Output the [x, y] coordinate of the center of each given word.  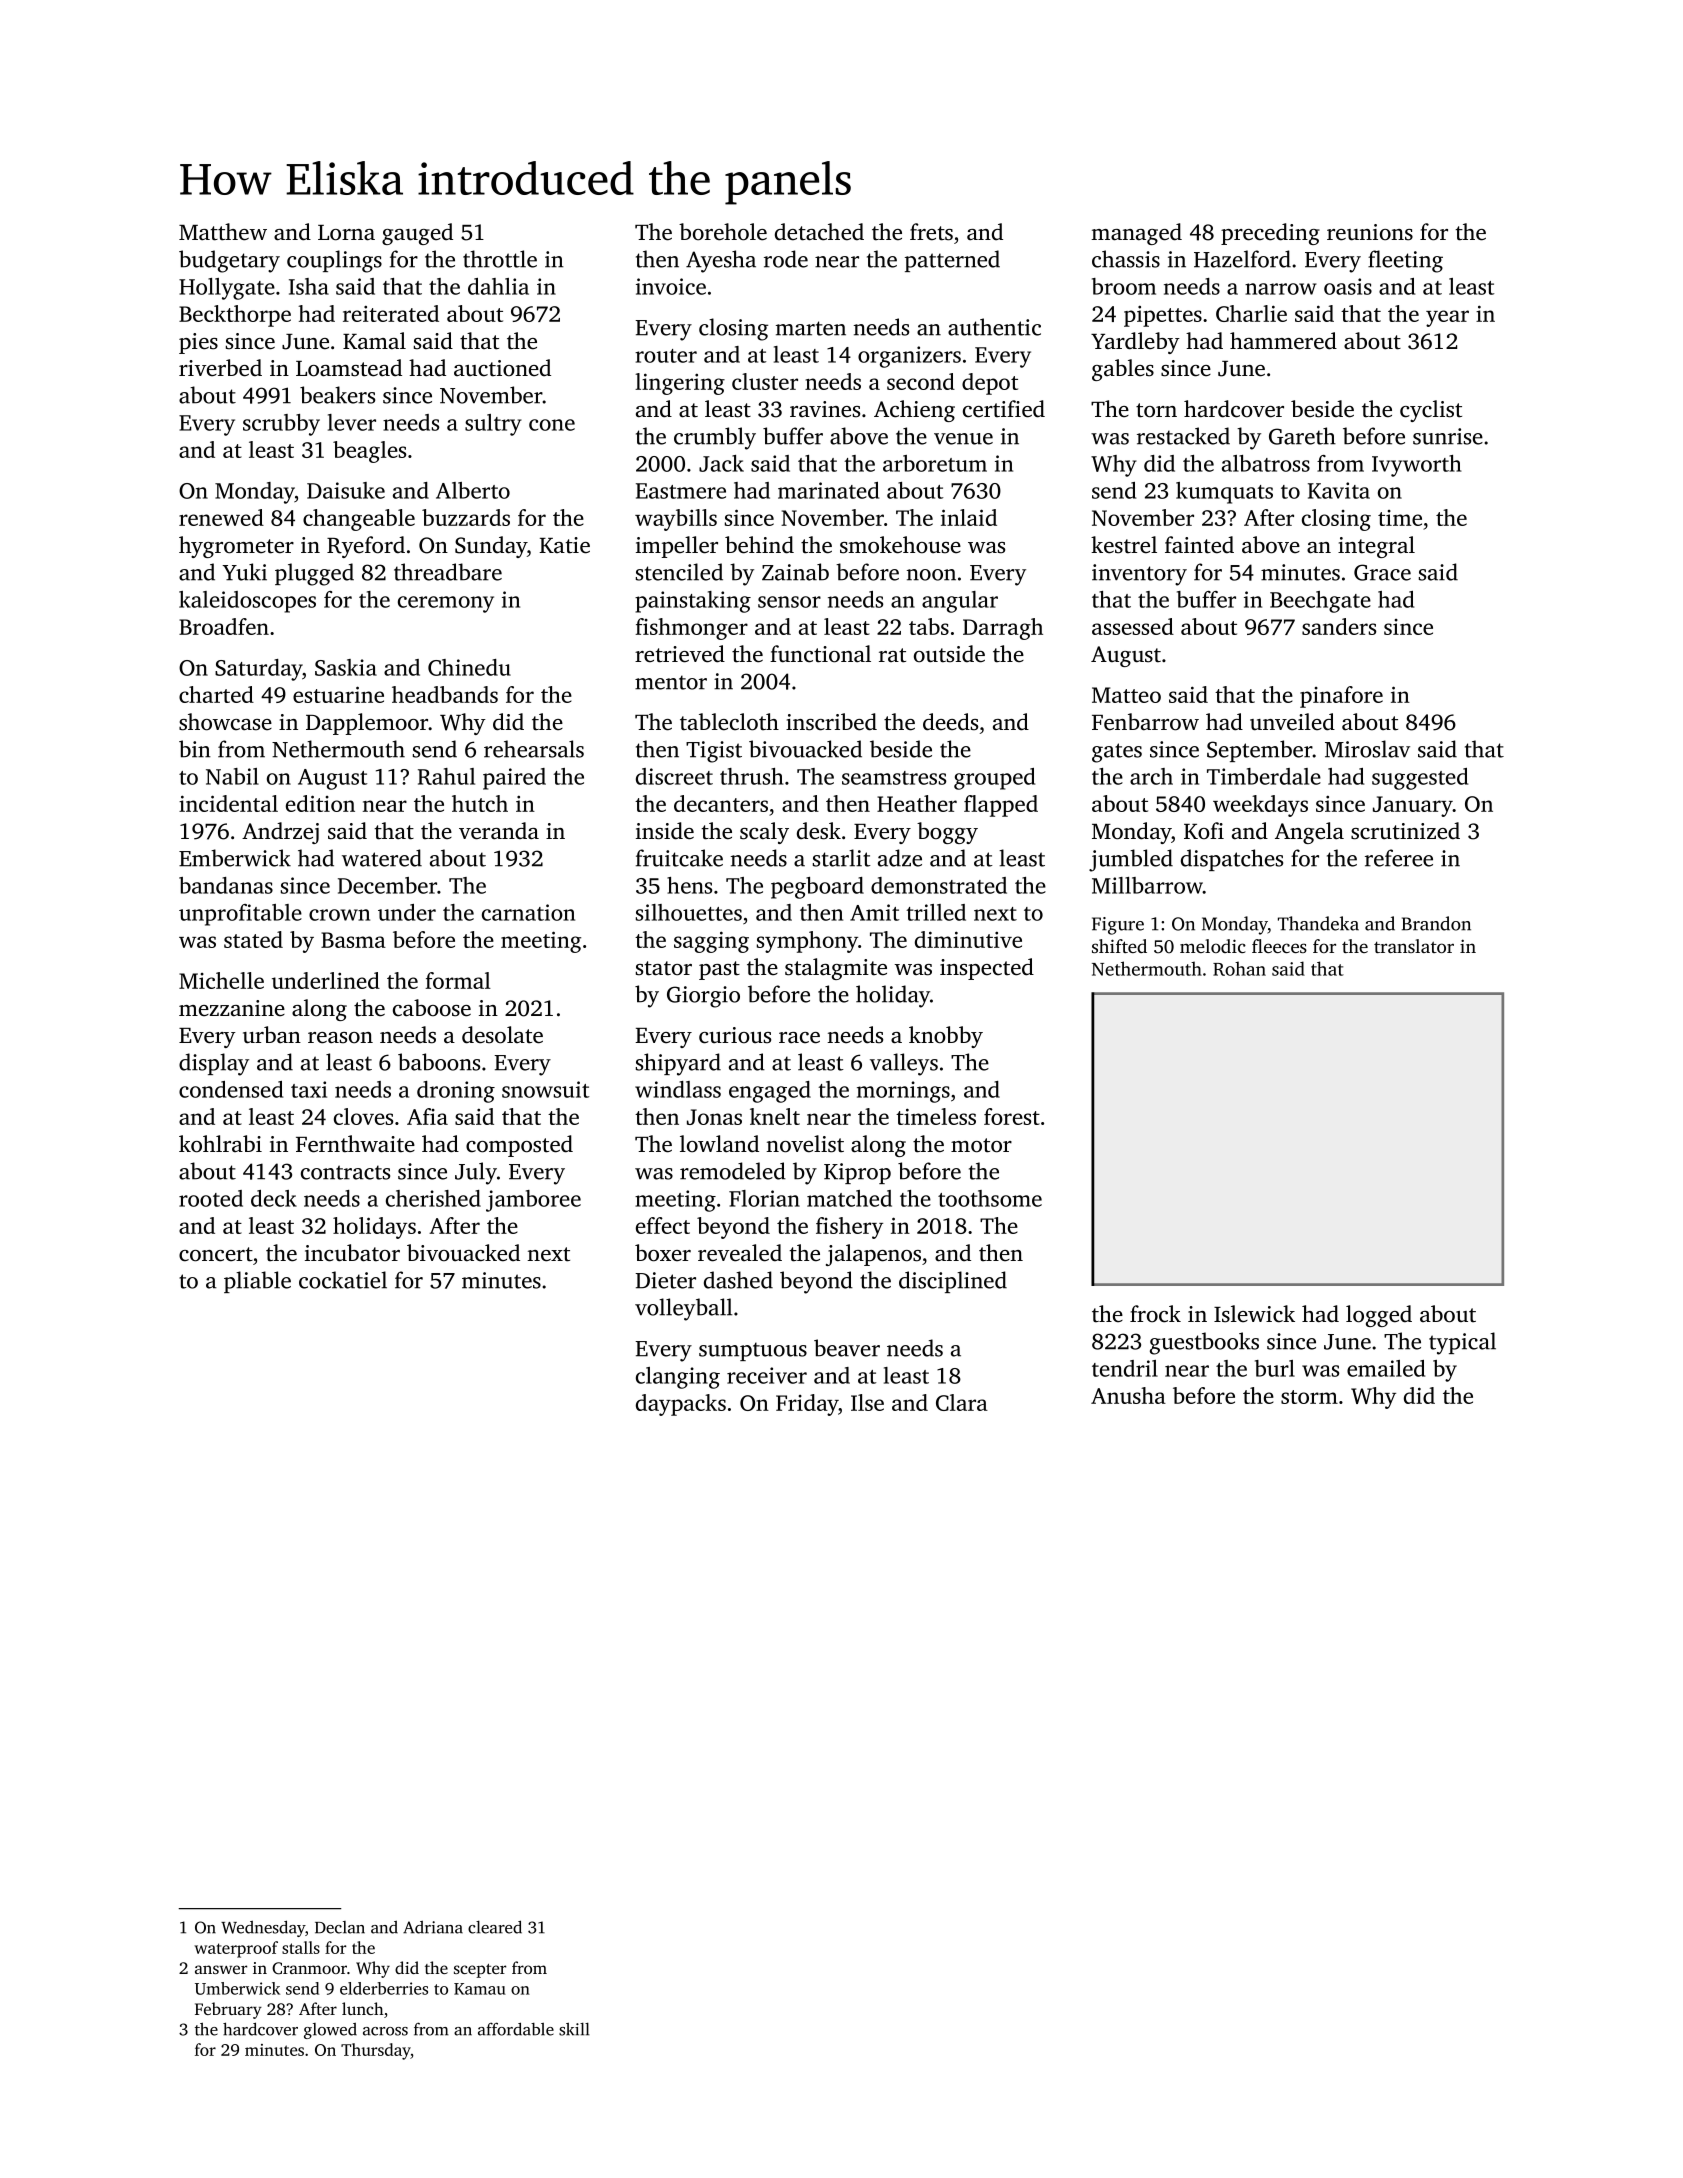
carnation [528, 912]
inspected [987, 969]
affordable [516, 2029]
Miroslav [1367, 749]
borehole [723, 232]
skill [574, 2029]
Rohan [1239, 968]
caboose [432, 1008]
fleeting [1405, 261]
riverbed [220, 368]
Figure [1118, 926]
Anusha [1128, 1395]
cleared [495, 1927]
